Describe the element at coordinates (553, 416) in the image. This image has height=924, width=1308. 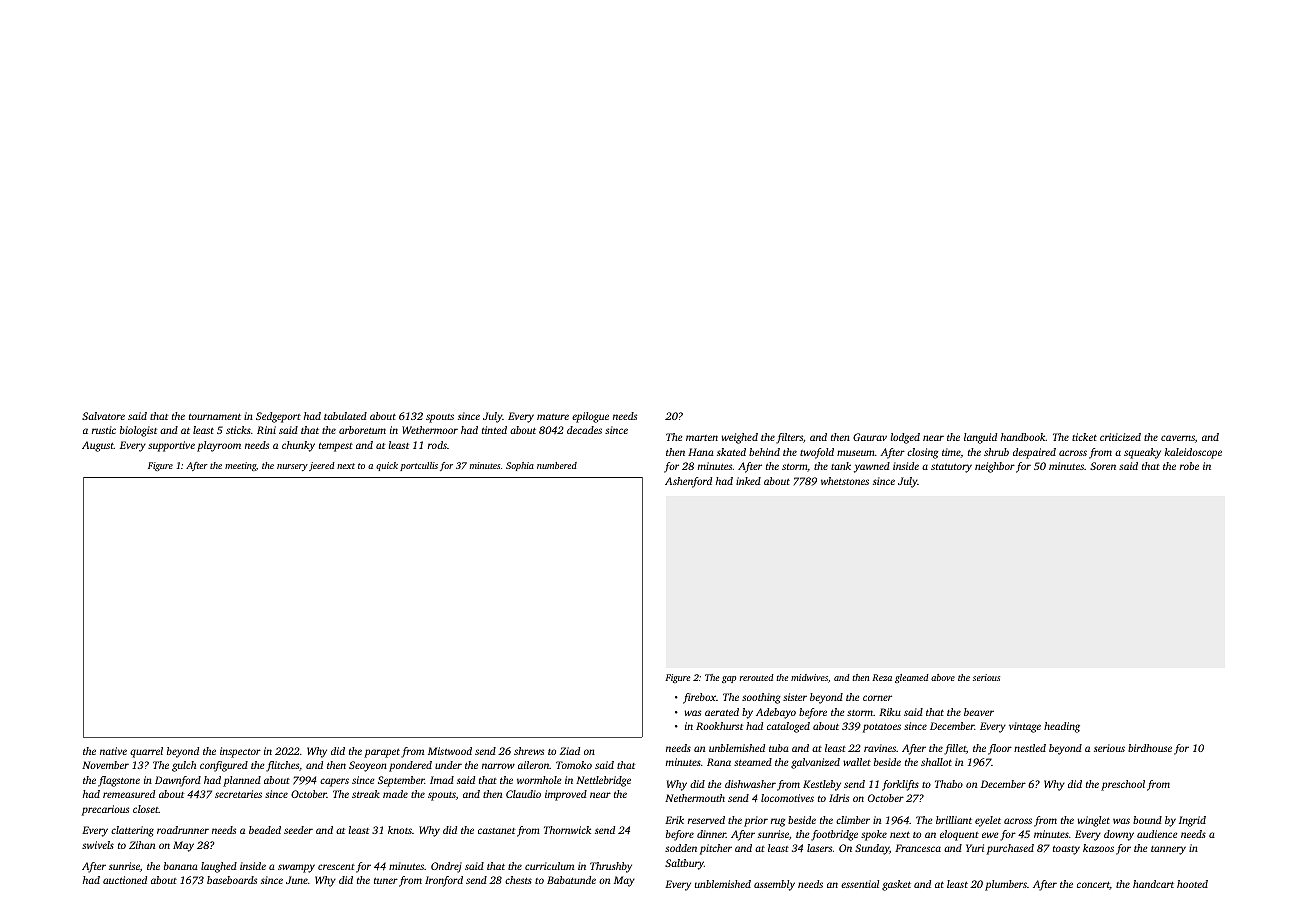
I see `mature` at that location.
